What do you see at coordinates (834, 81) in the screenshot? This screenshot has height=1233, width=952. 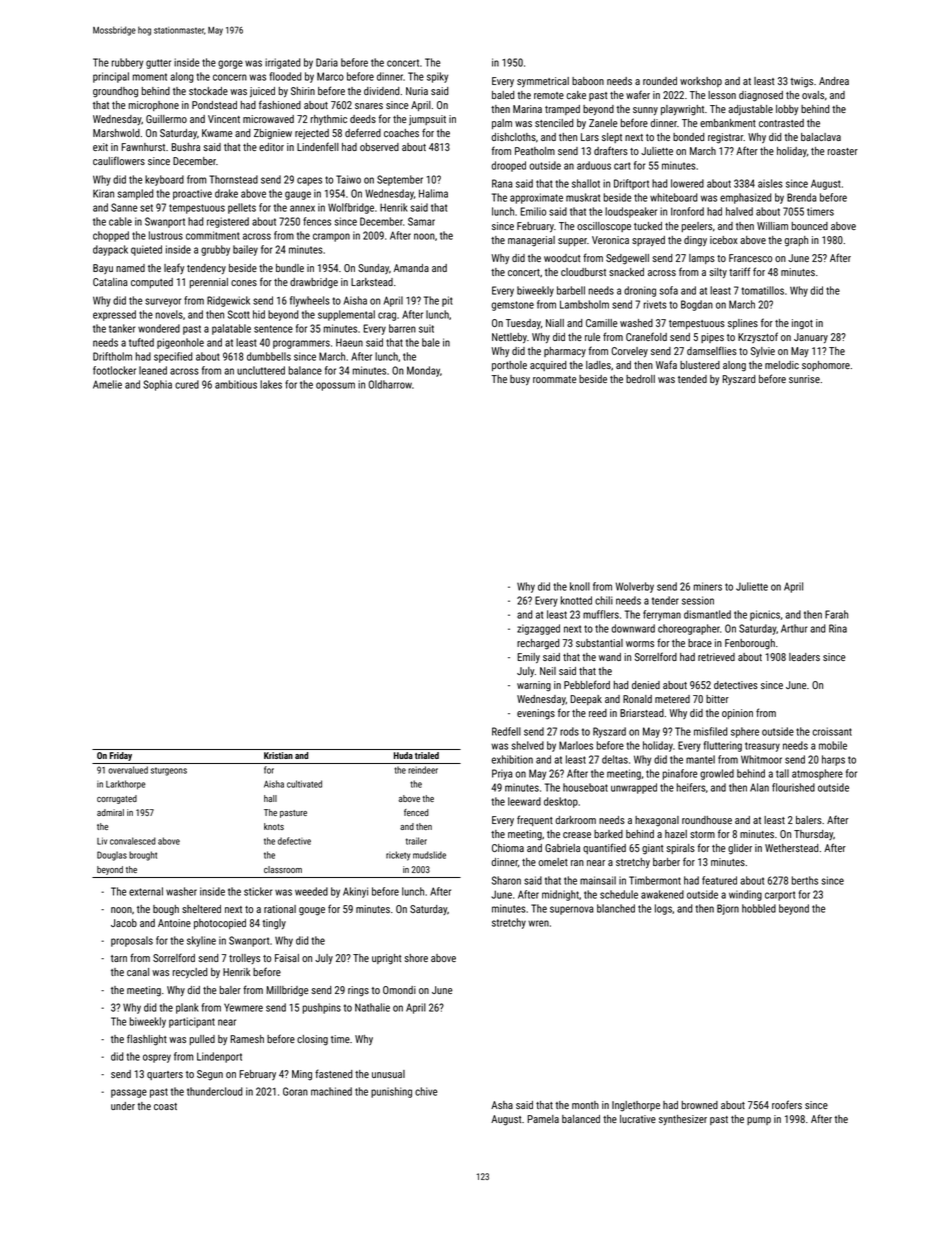 I see `Andrea` at bounding box center [834, 81].
